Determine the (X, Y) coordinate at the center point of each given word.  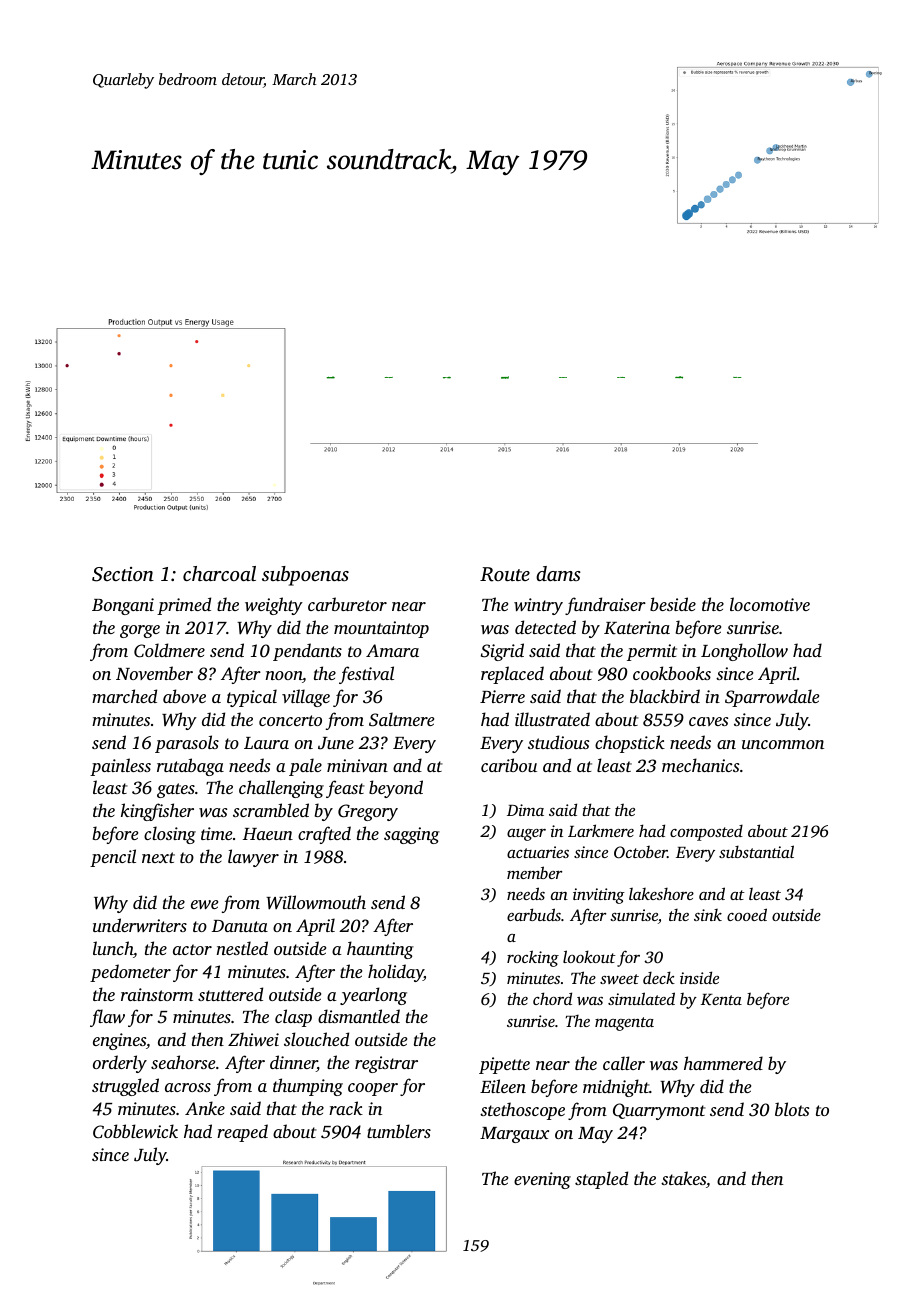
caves (708, 721)
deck (659, 977)
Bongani (123, 606)
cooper (373, 1089)
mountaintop (381, 629)
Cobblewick (135, 1131)
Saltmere (401, 719)
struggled (125, 1087)
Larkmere (601, 830)
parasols (187, 744)
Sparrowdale (772, 698)
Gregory (368, 812)
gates (176, 790)
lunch (113, 948)
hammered (723, 1063)
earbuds (534, 914)
